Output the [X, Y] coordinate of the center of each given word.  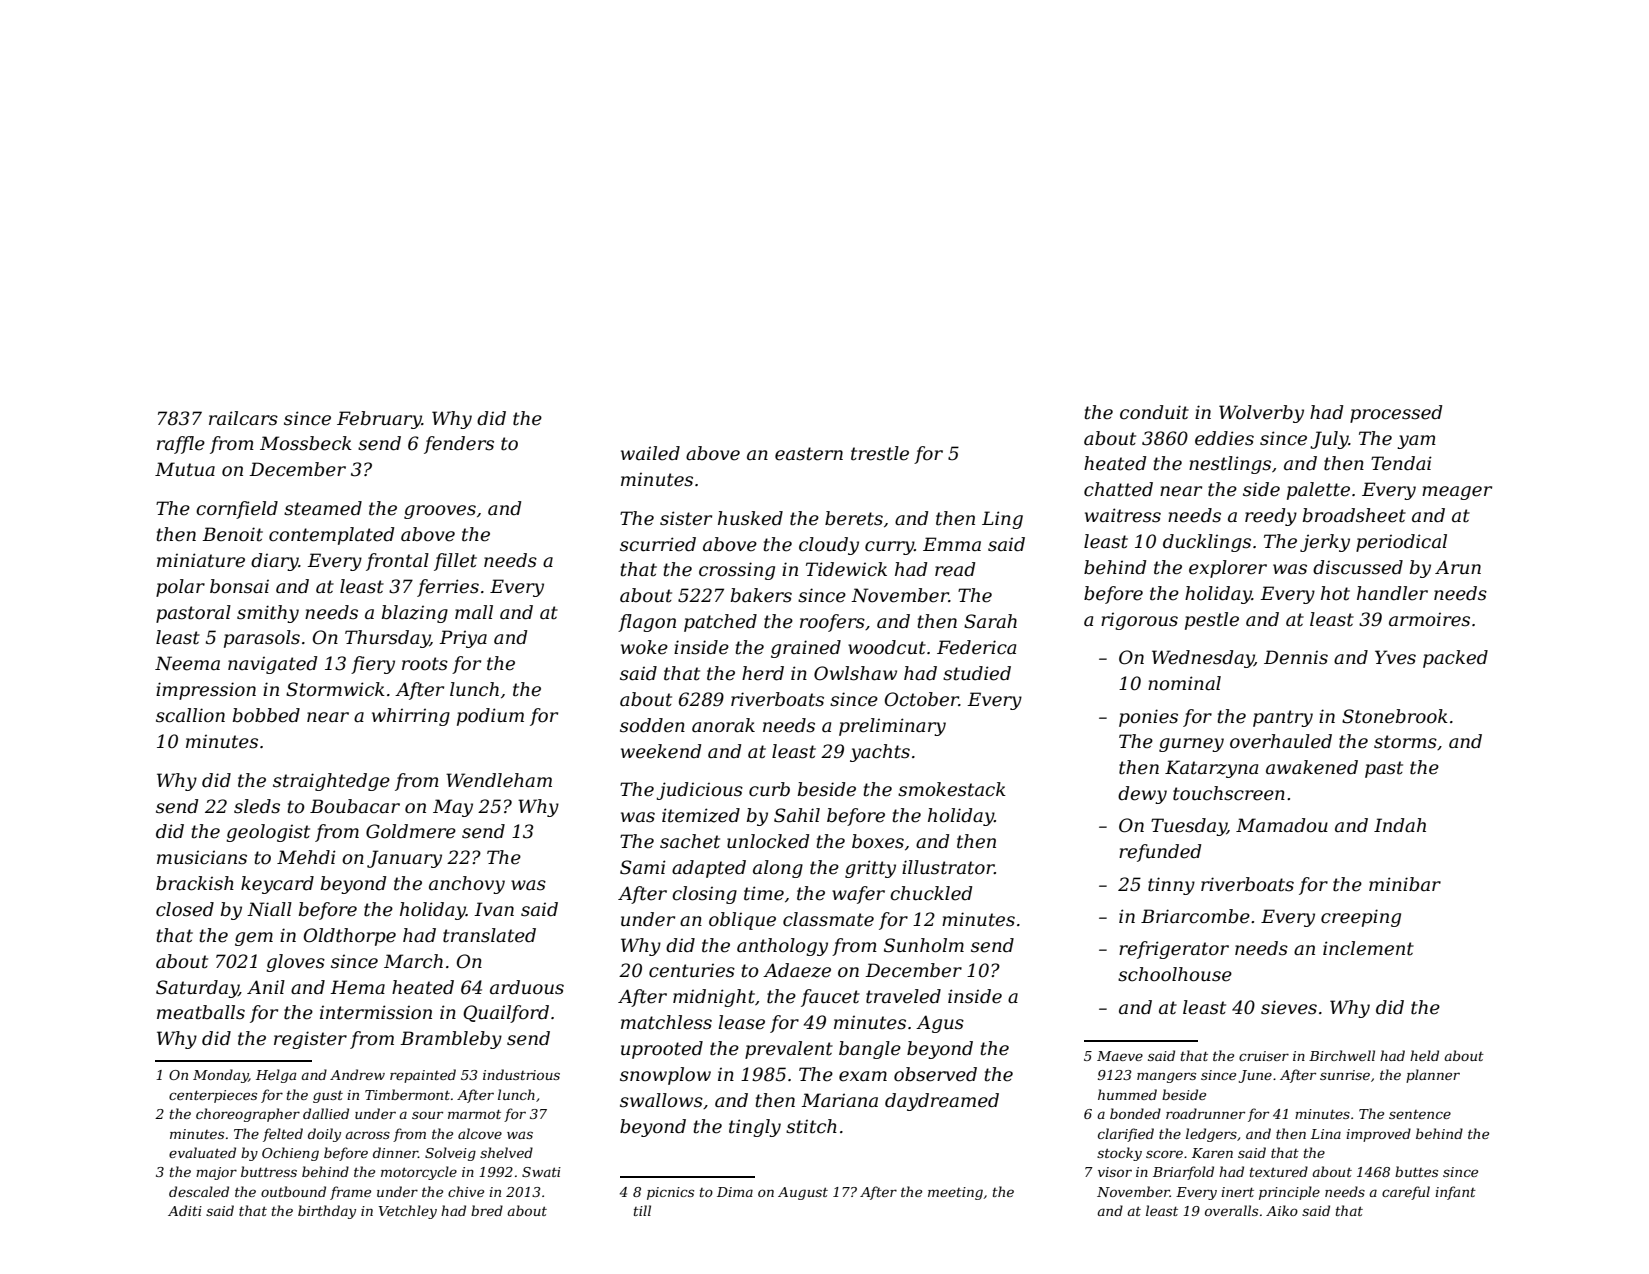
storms [1405, 742]
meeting [955, 1193]
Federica [976, 647]
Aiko [1282, 1210]
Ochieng [290, 1154]
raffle [181, 445]
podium [490, 717]
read [955, 569]
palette [1318, 491]
